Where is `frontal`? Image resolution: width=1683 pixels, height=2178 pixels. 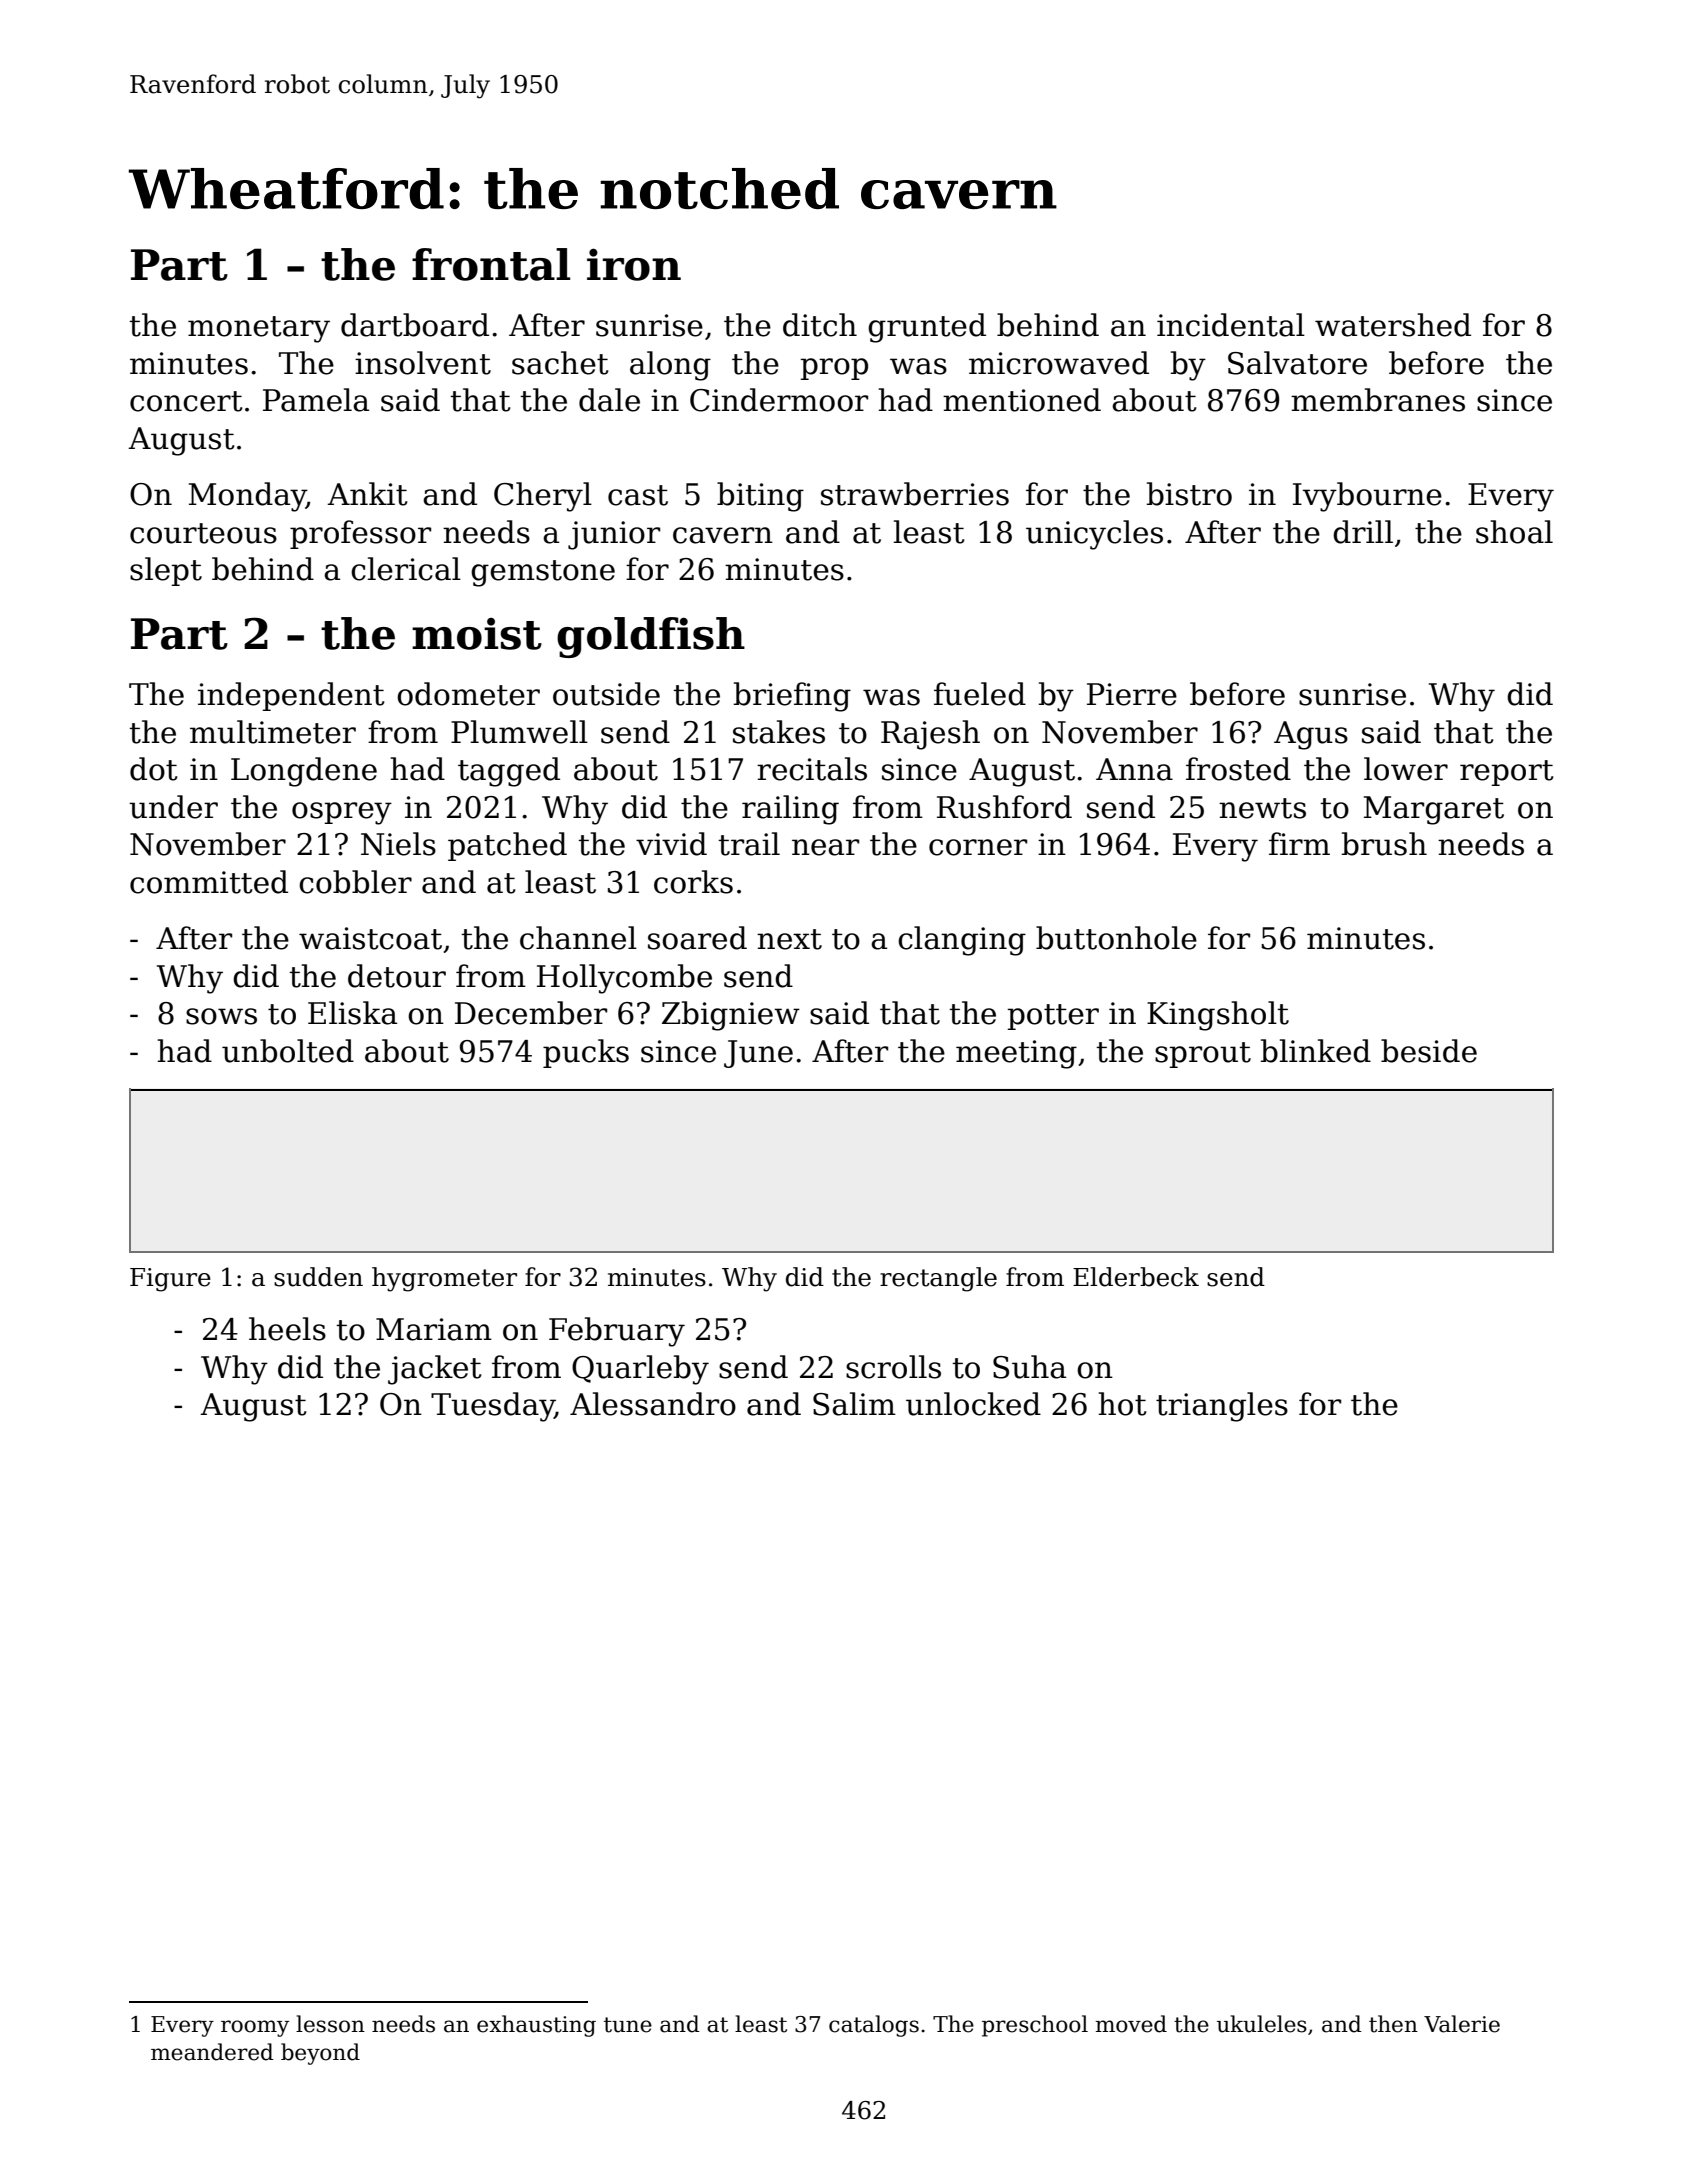
frontal is located at coordinates (491, 264).
